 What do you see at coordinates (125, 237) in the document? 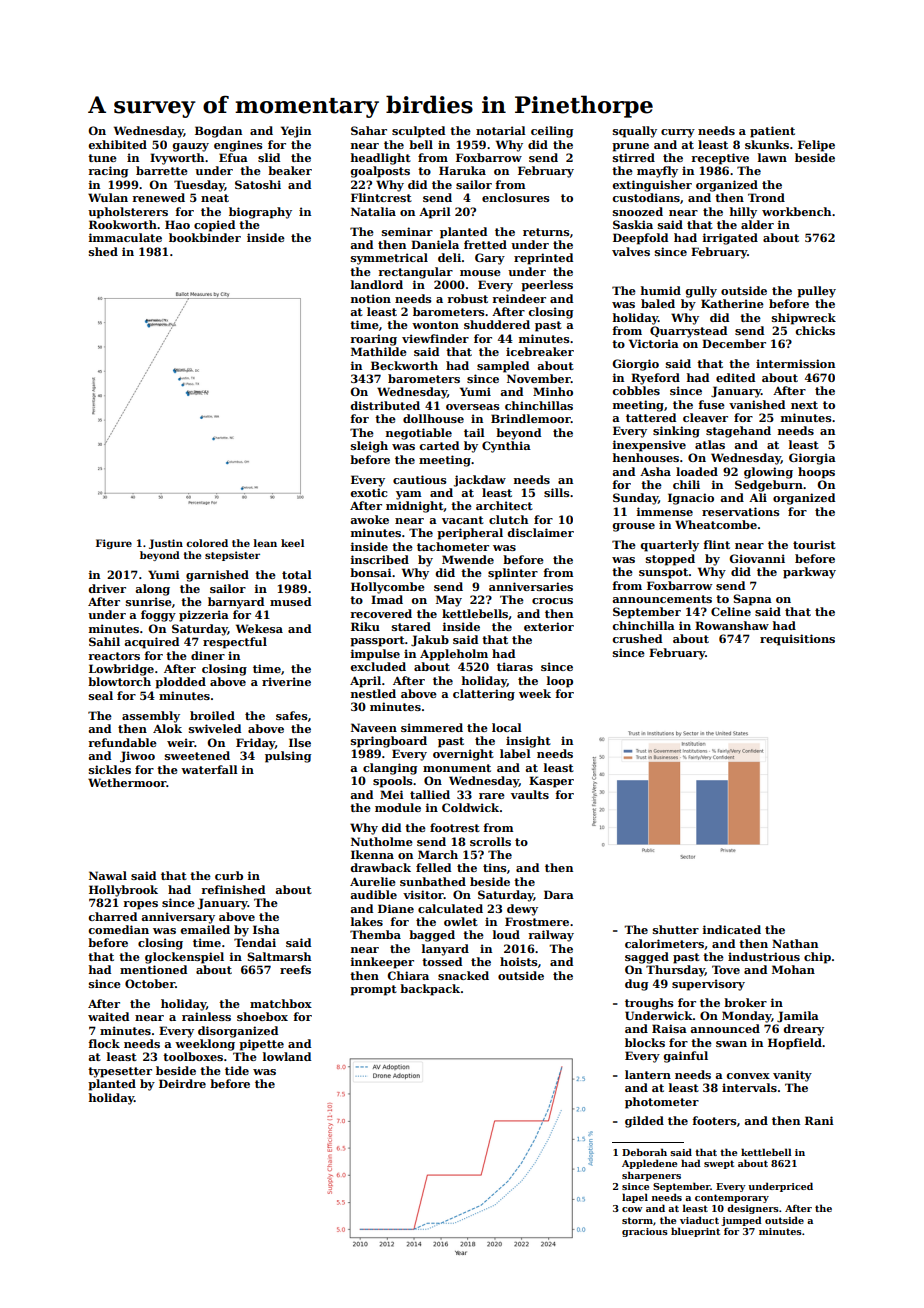
I see `immaculate` at bounding box center [125, 237].
